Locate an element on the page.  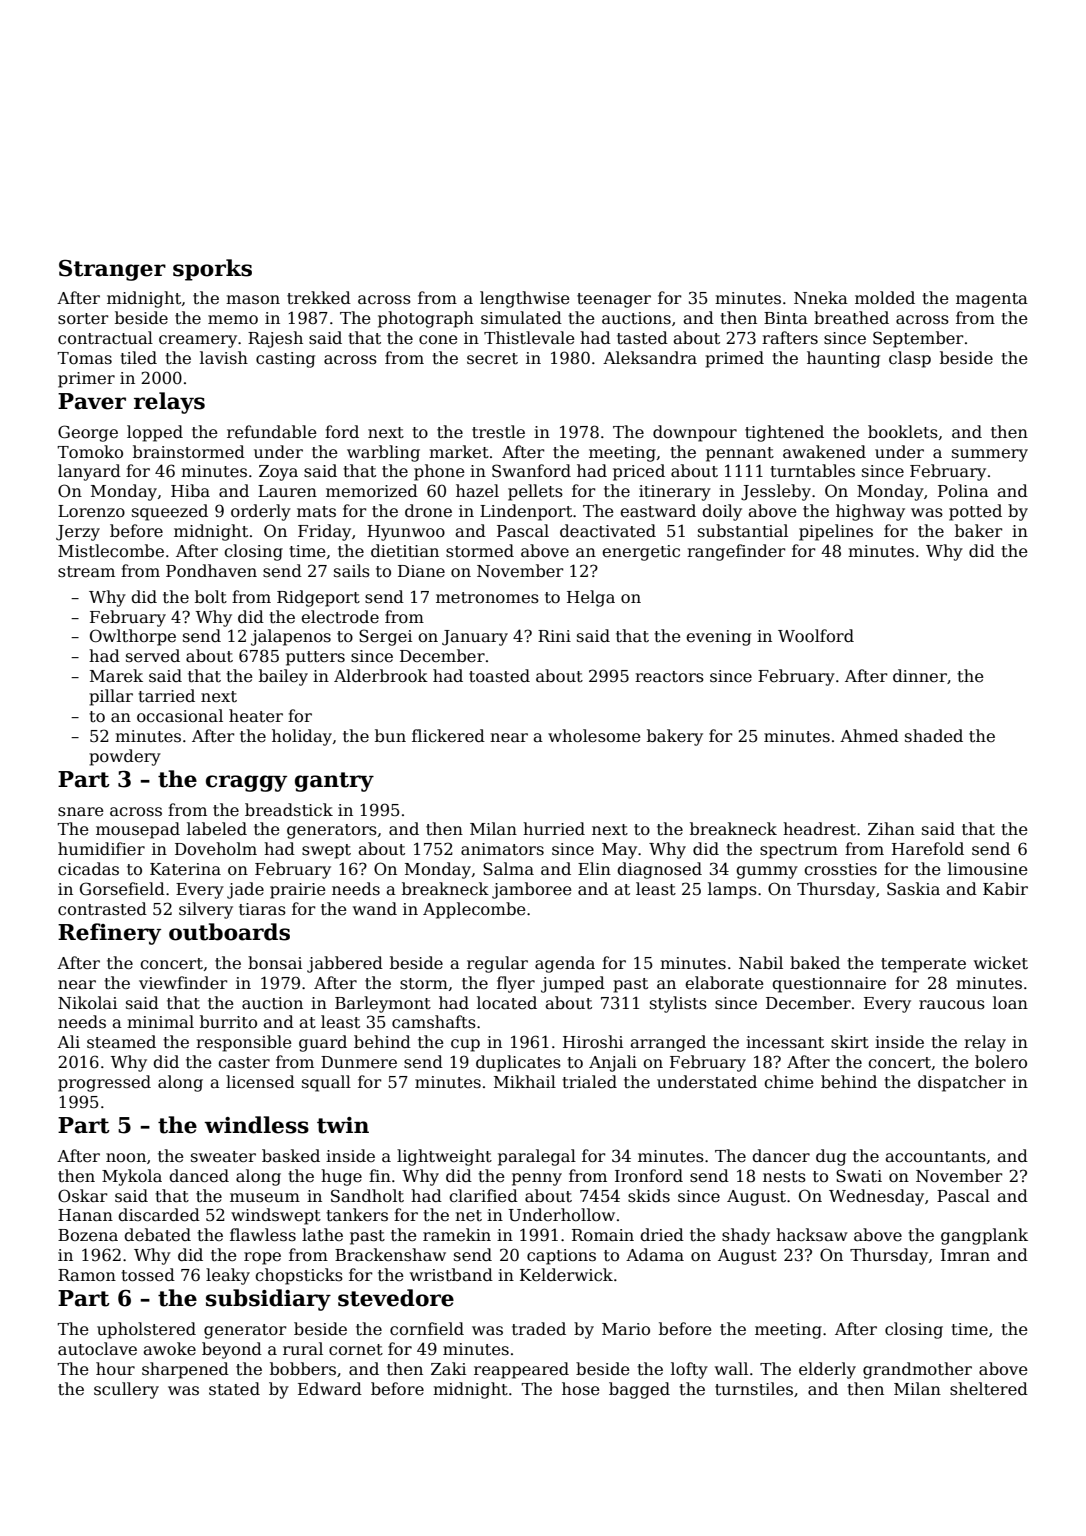
potted is located at coordinates (975, 512).
